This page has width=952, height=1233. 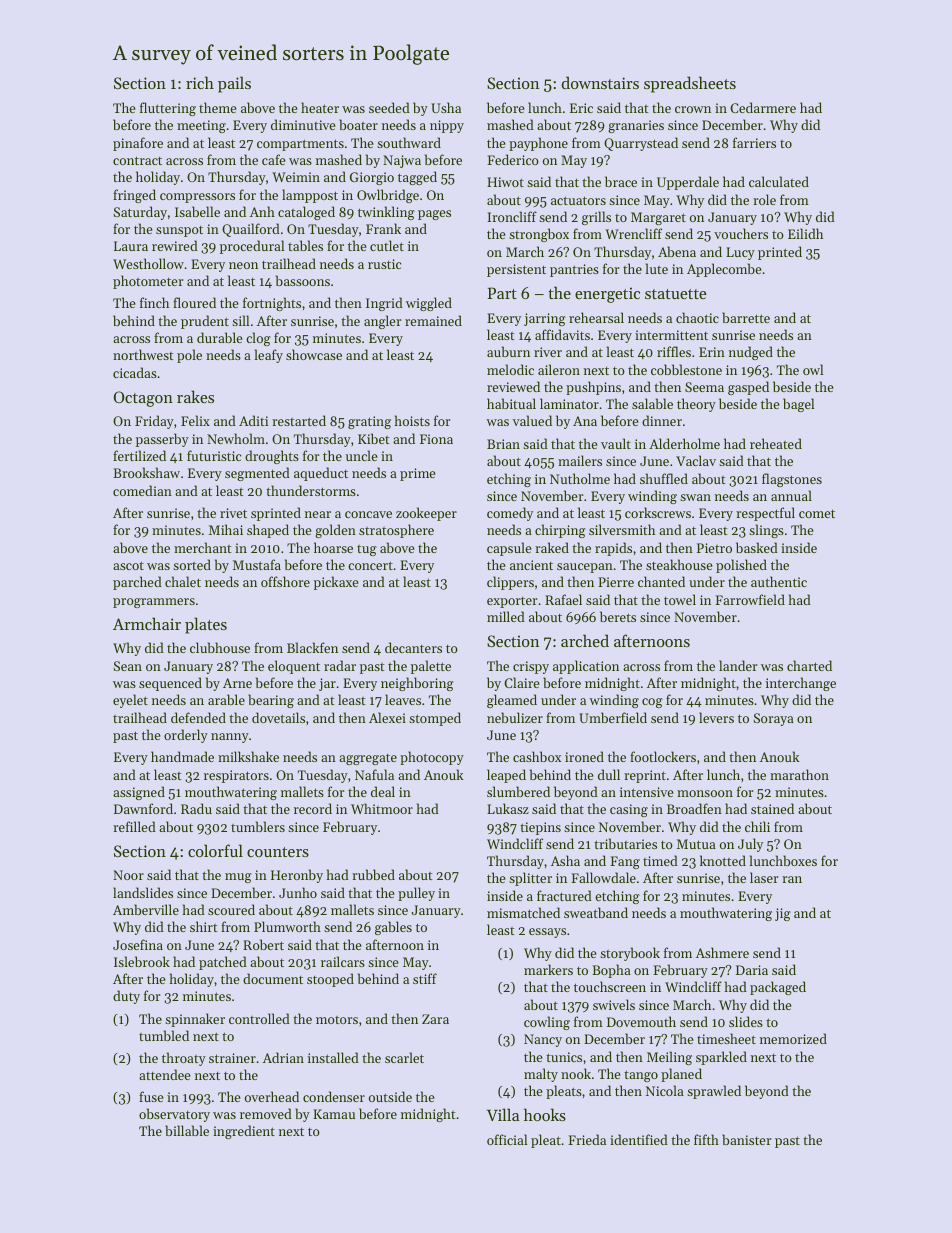 What do you see at coordinates (510, 583) in the page?
I see `clippers` at bounding box center [510, 583].
